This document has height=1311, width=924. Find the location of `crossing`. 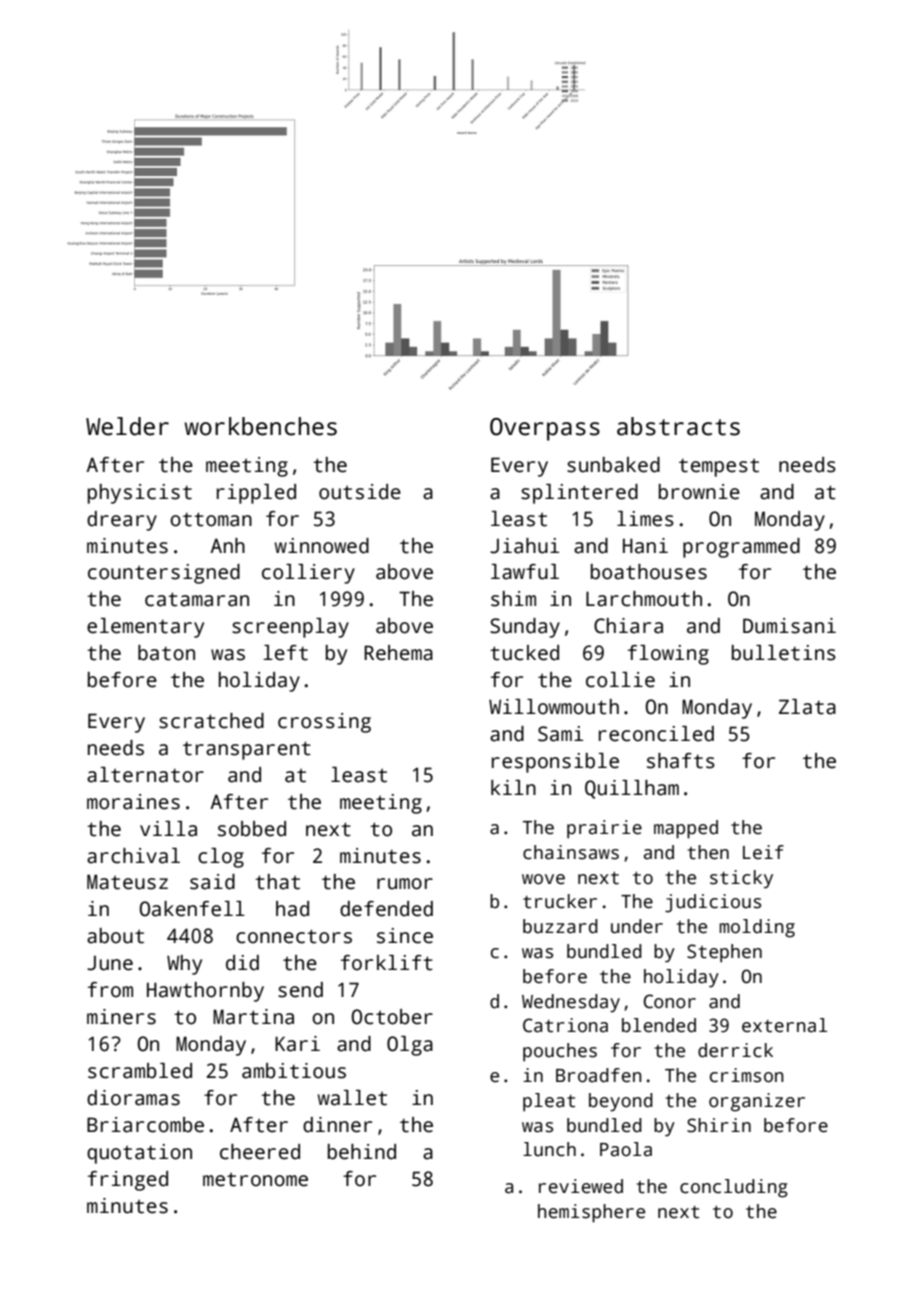

crossing is located at coordinates (324, 723).
